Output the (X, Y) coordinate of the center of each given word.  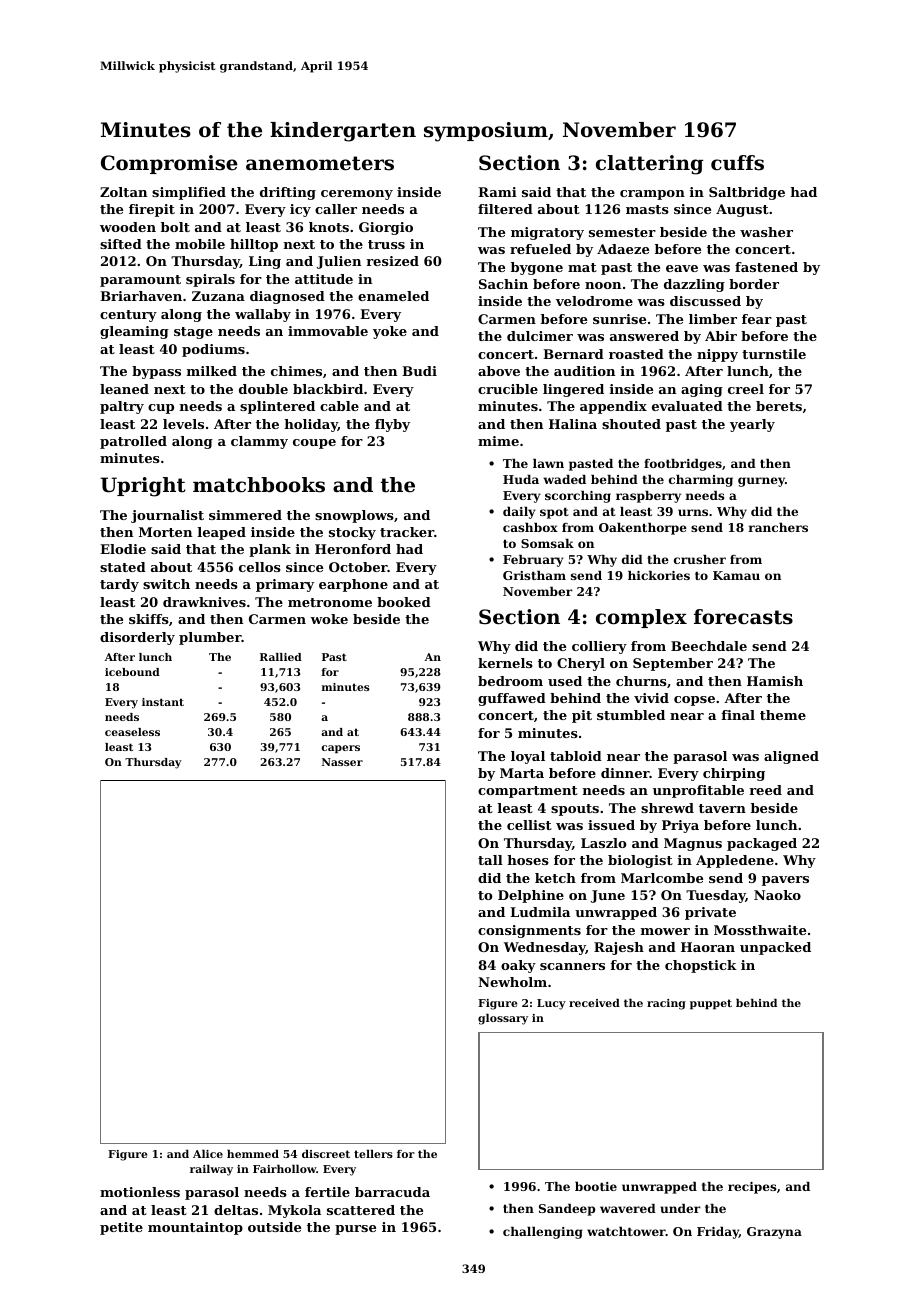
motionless (140, 1192)
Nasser (342, 762)
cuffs (737, 163)
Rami (497, 192)
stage (193, 333)
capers (340, 749)
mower (665, 931)
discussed (705, 301)
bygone (537, 268)
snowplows (354, 516)
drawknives (204, 602)
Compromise (169, 164)
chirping (734, 774)
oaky (518, 966)
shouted (631, 424)
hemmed (253, 1154)
